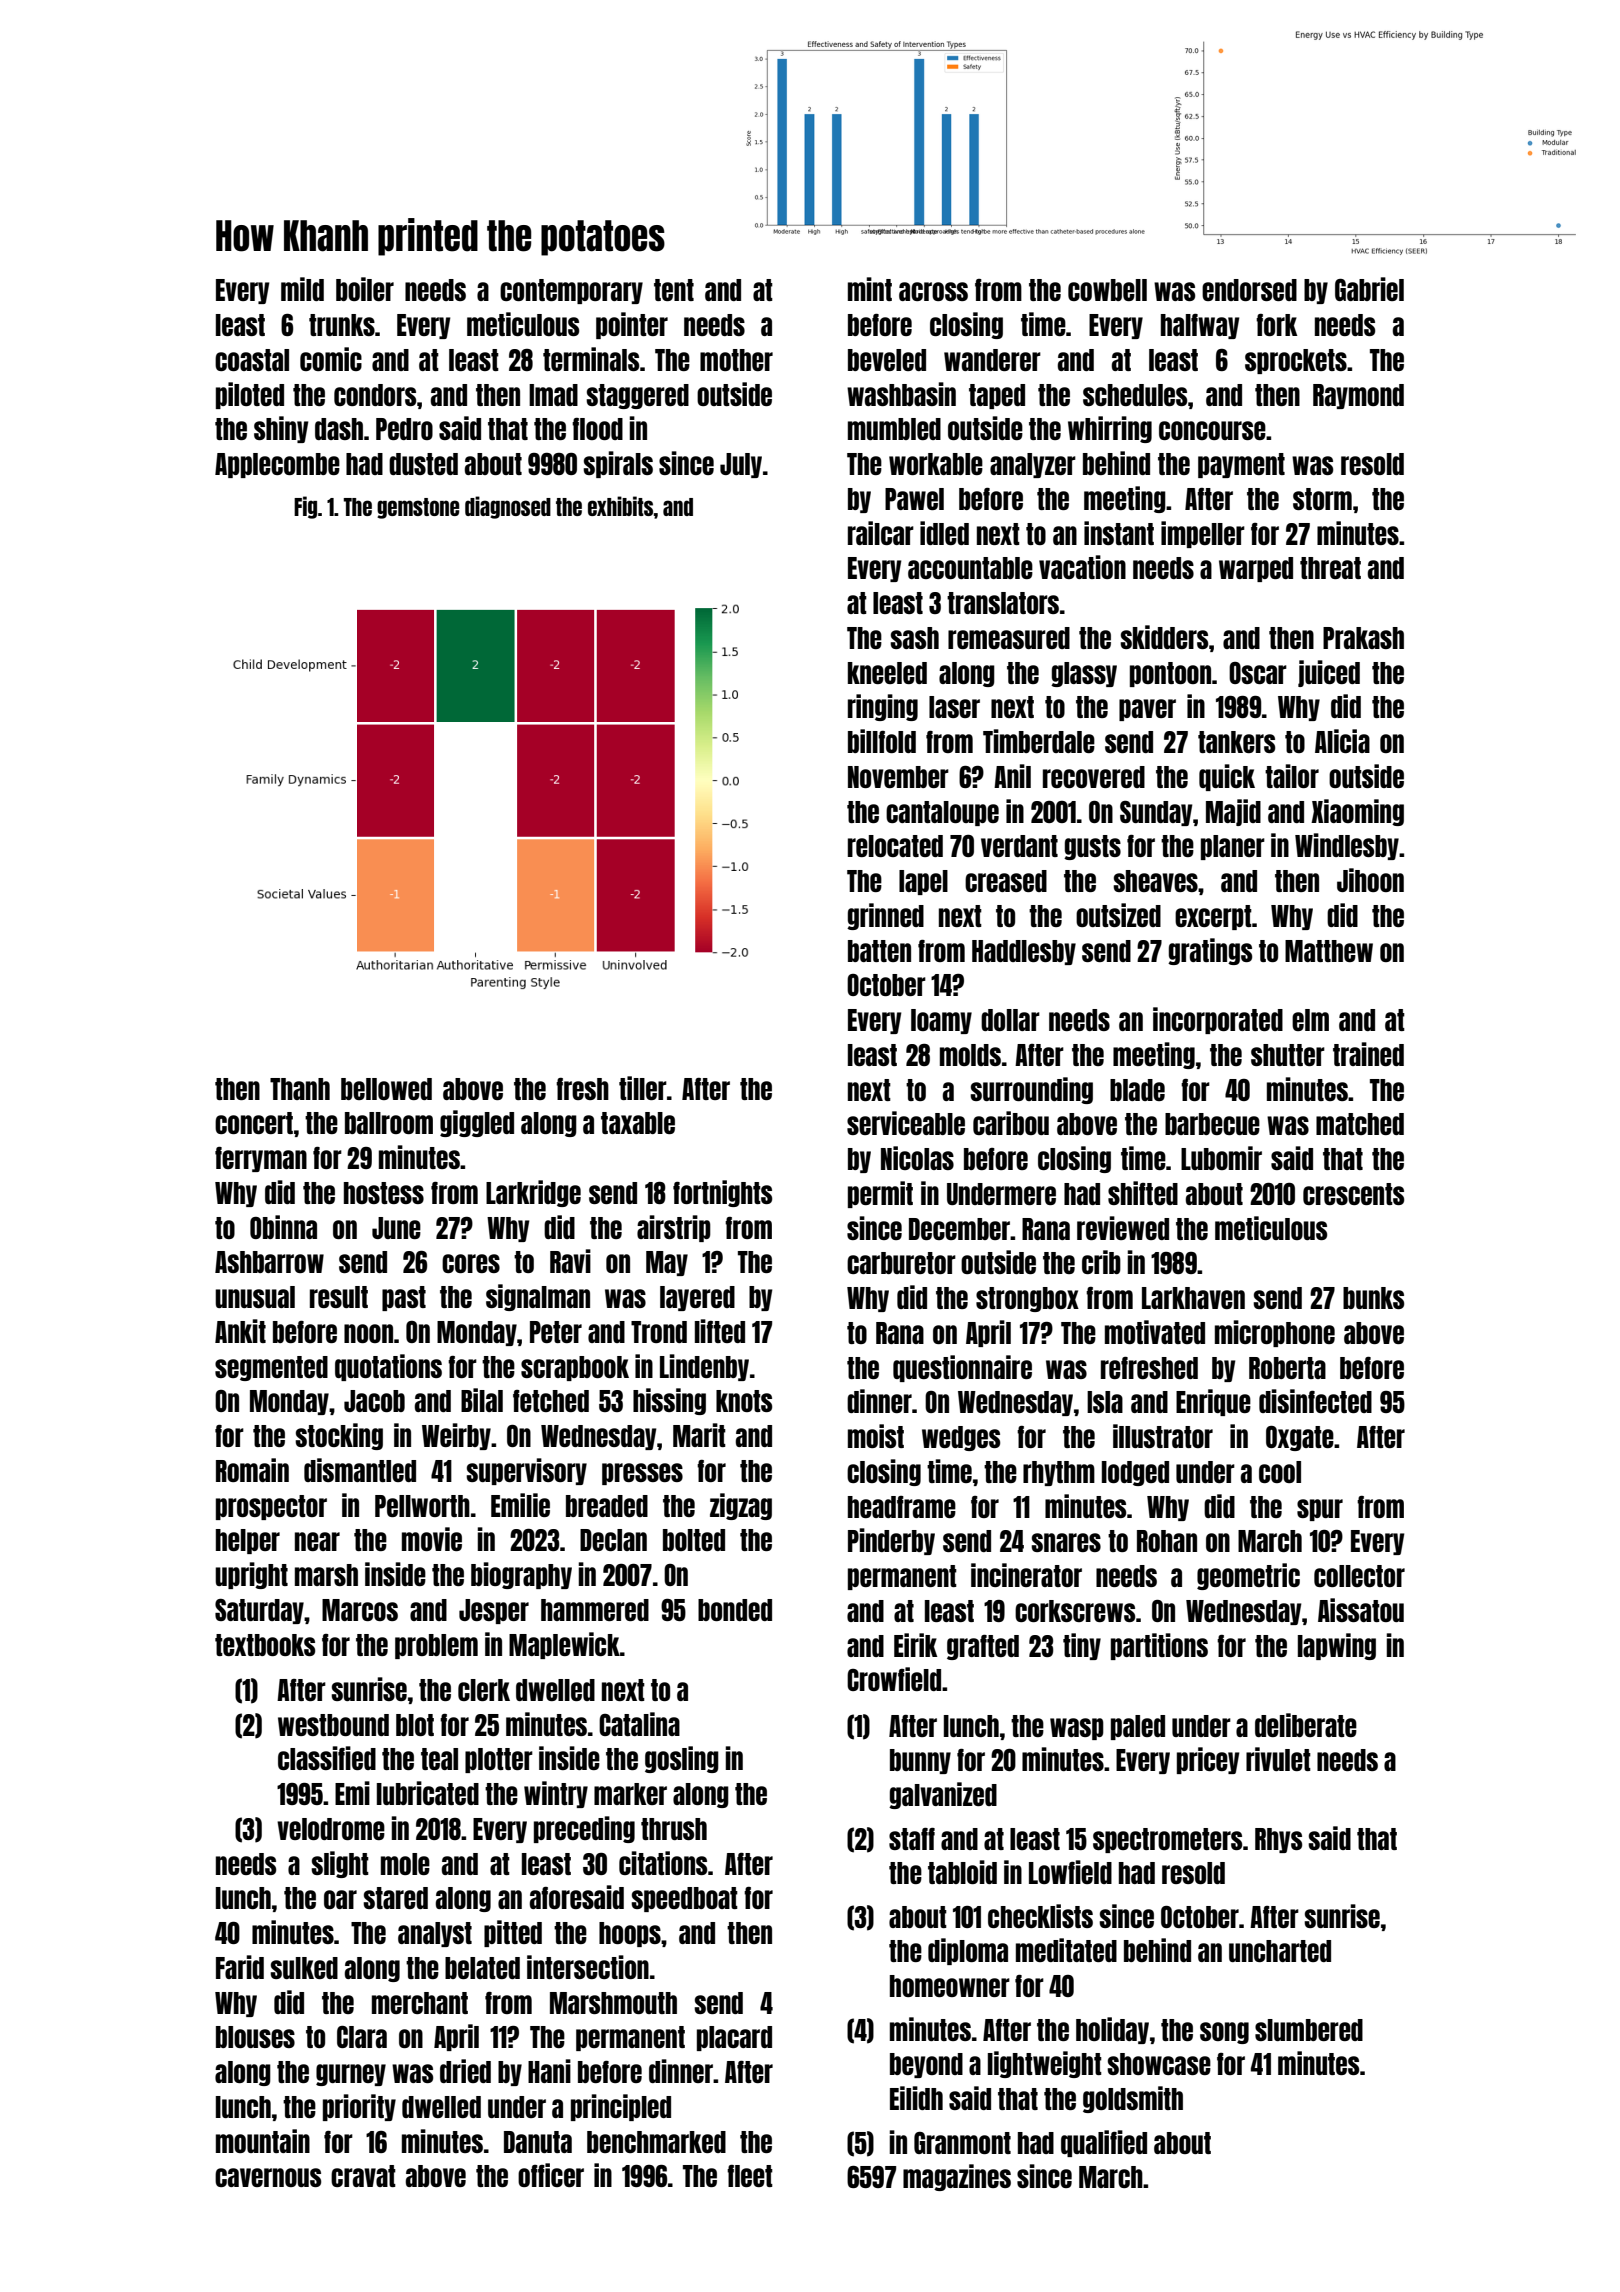  What do you see at coordinates (363, 2176) in the document?
I see `cravat` at bounding box center [363, 2176].
